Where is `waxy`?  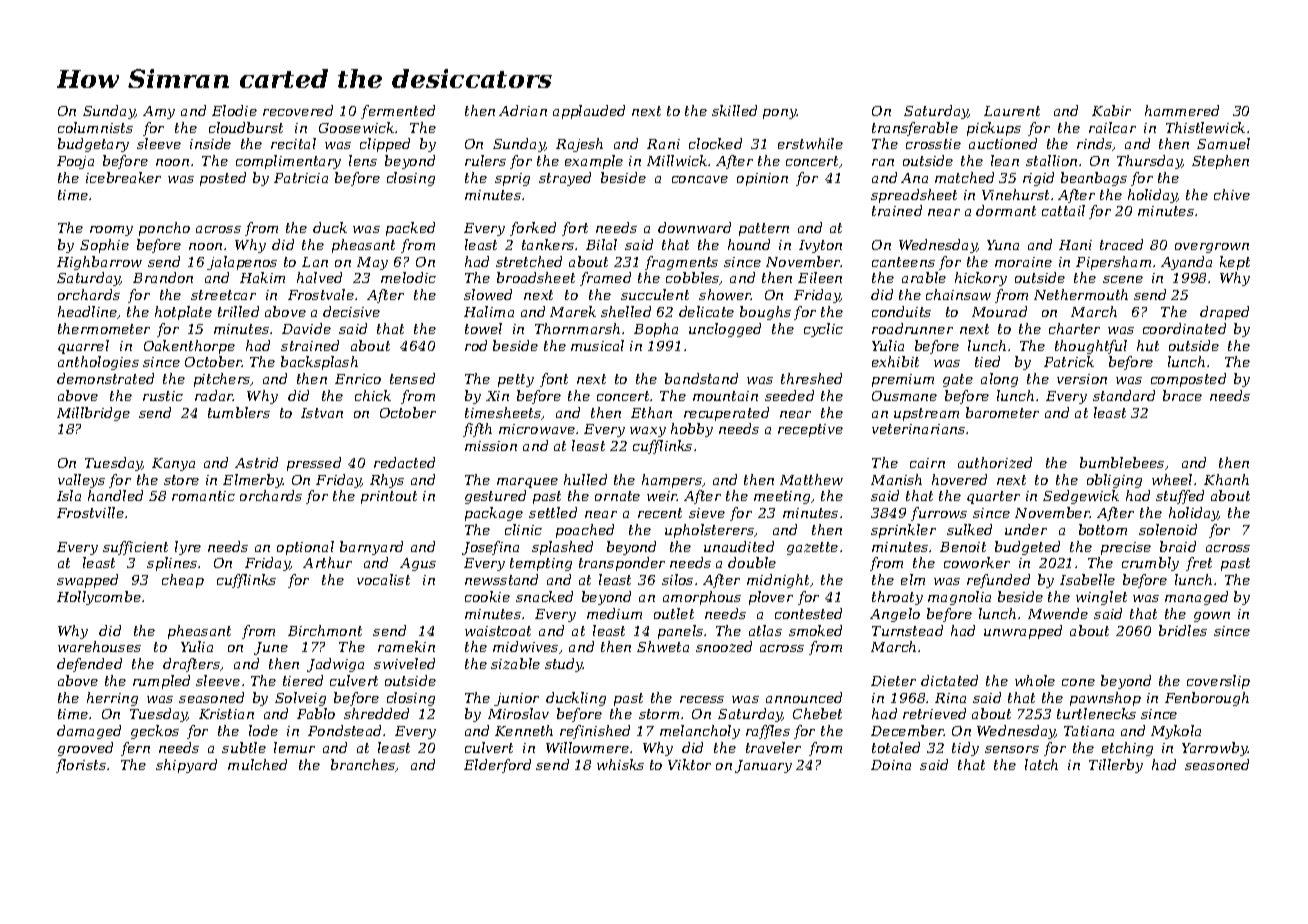
waxy is located at coordinates (648, 432).
